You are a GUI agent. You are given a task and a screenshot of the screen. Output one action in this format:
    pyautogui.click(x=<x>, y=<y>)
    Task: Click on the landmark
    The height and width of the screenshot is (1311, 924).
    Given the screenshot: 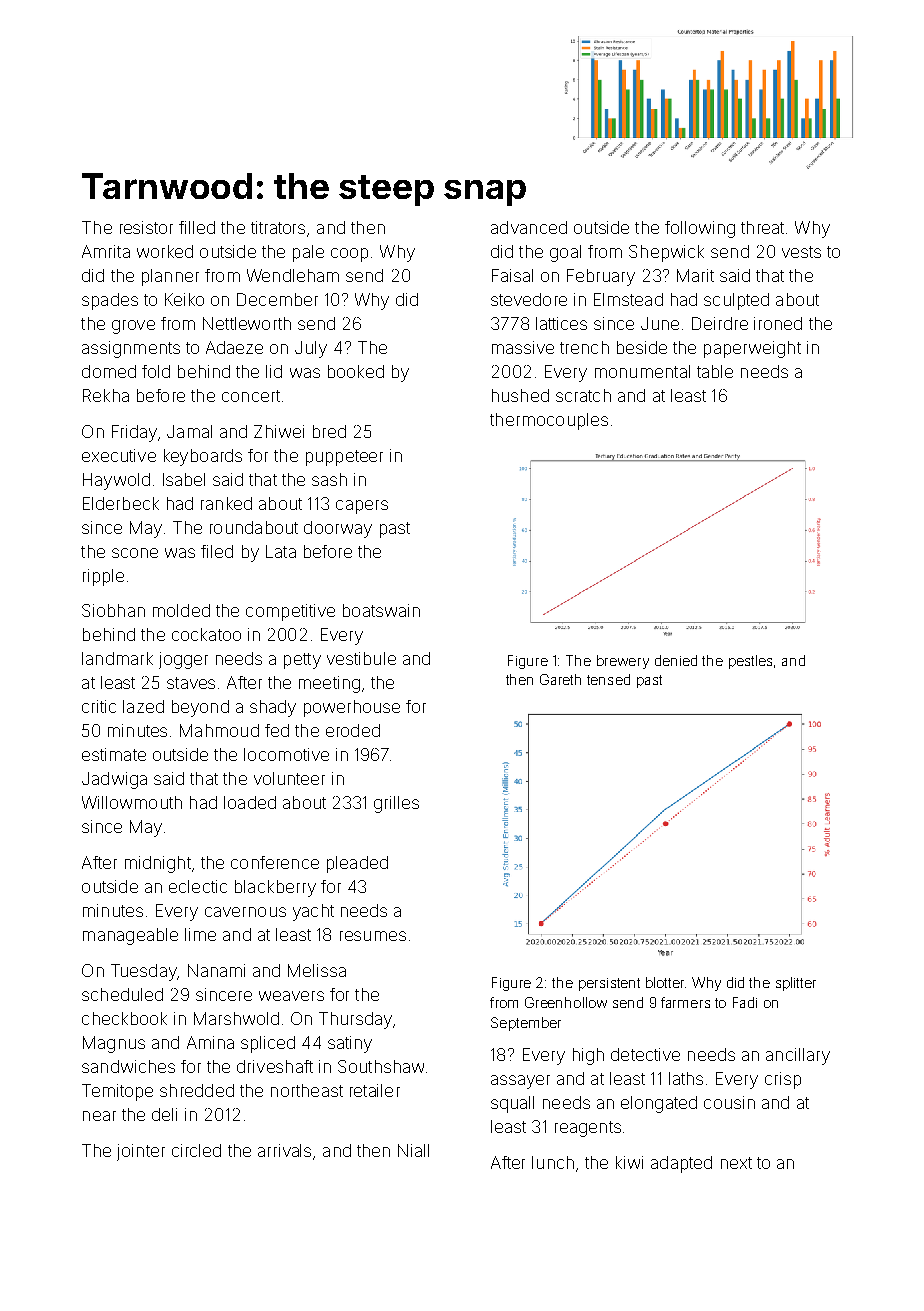 What is the action you would take?
    pyautogui.click(x=117, y=658)
